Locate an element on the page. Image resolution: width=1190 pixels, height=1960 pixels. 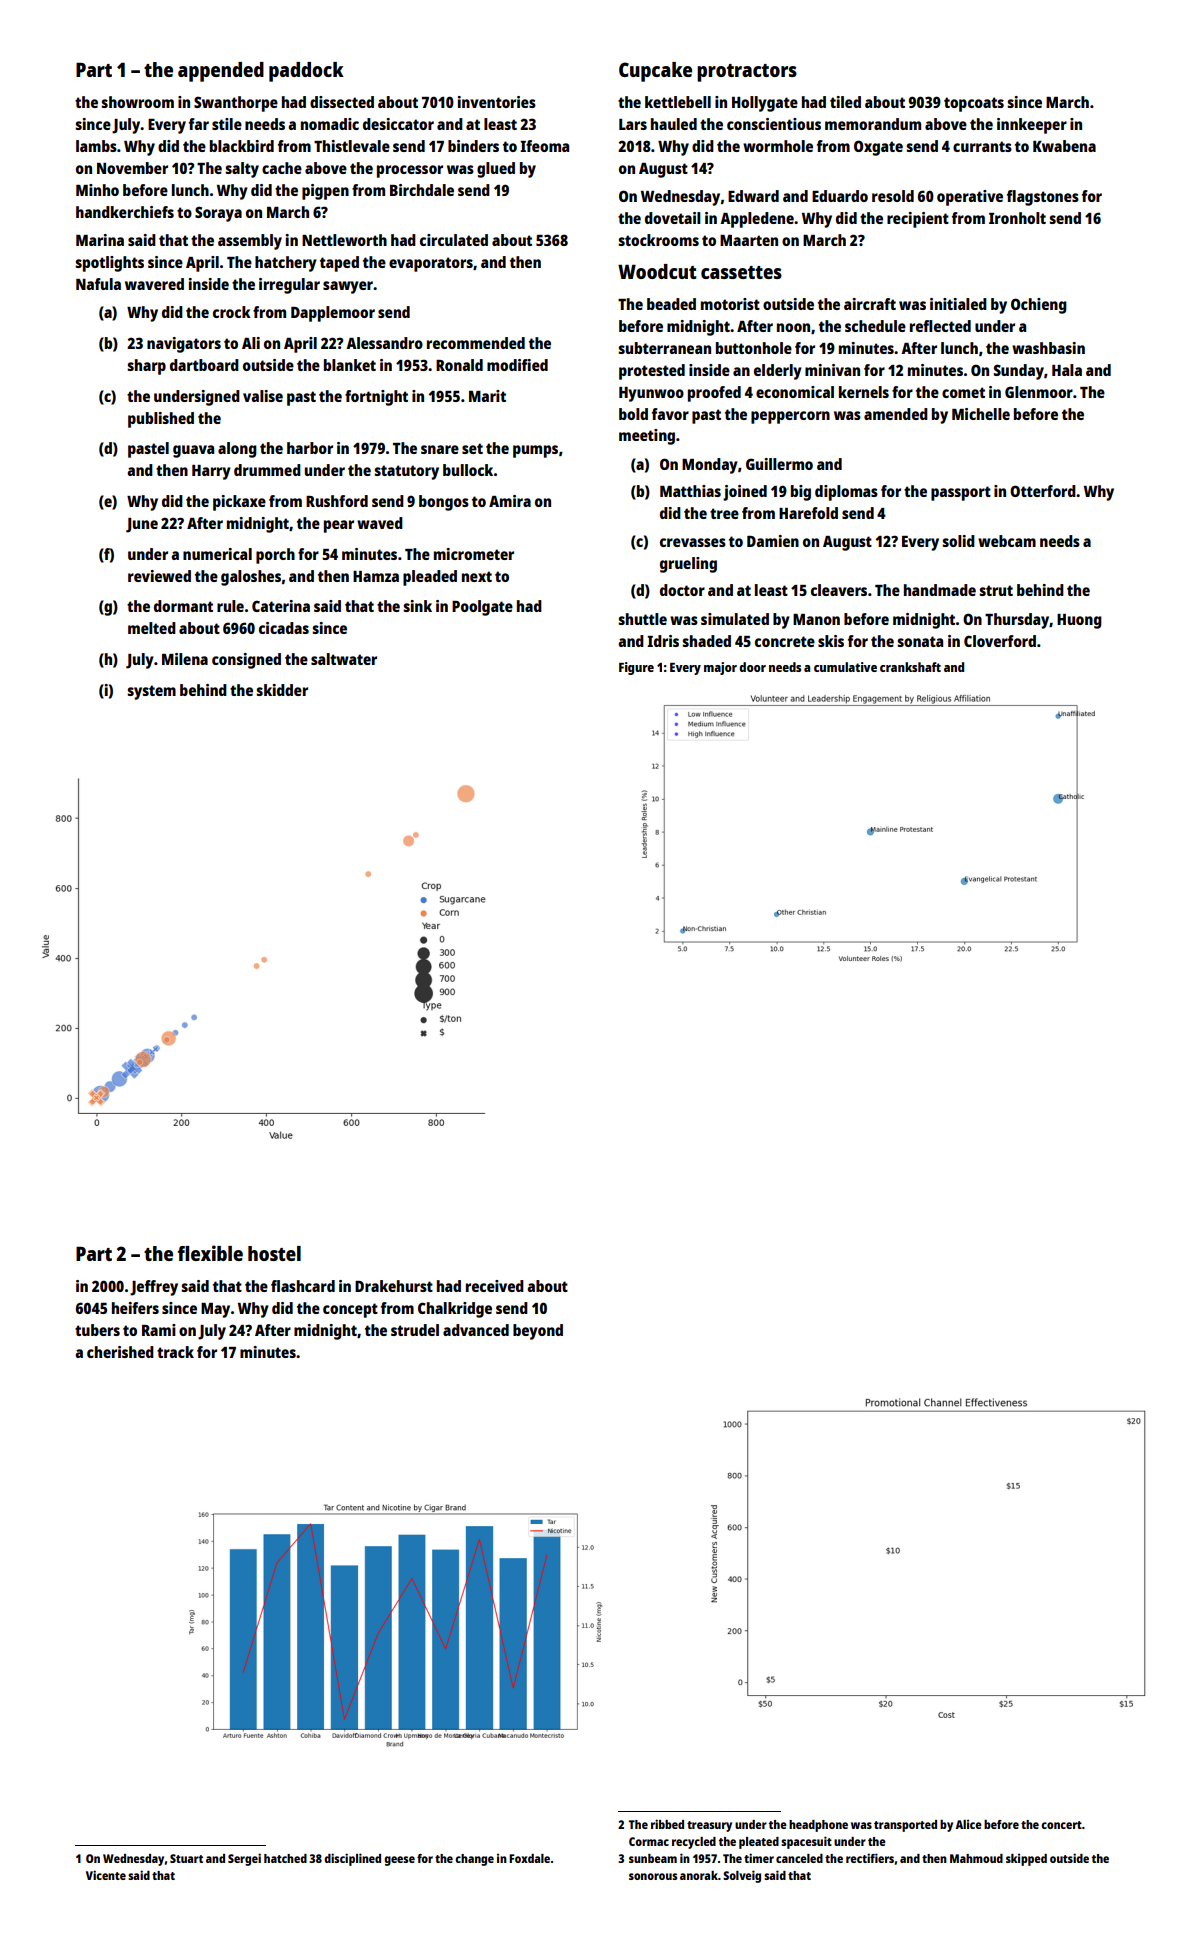
cache is located at coordinates (282, 168).
